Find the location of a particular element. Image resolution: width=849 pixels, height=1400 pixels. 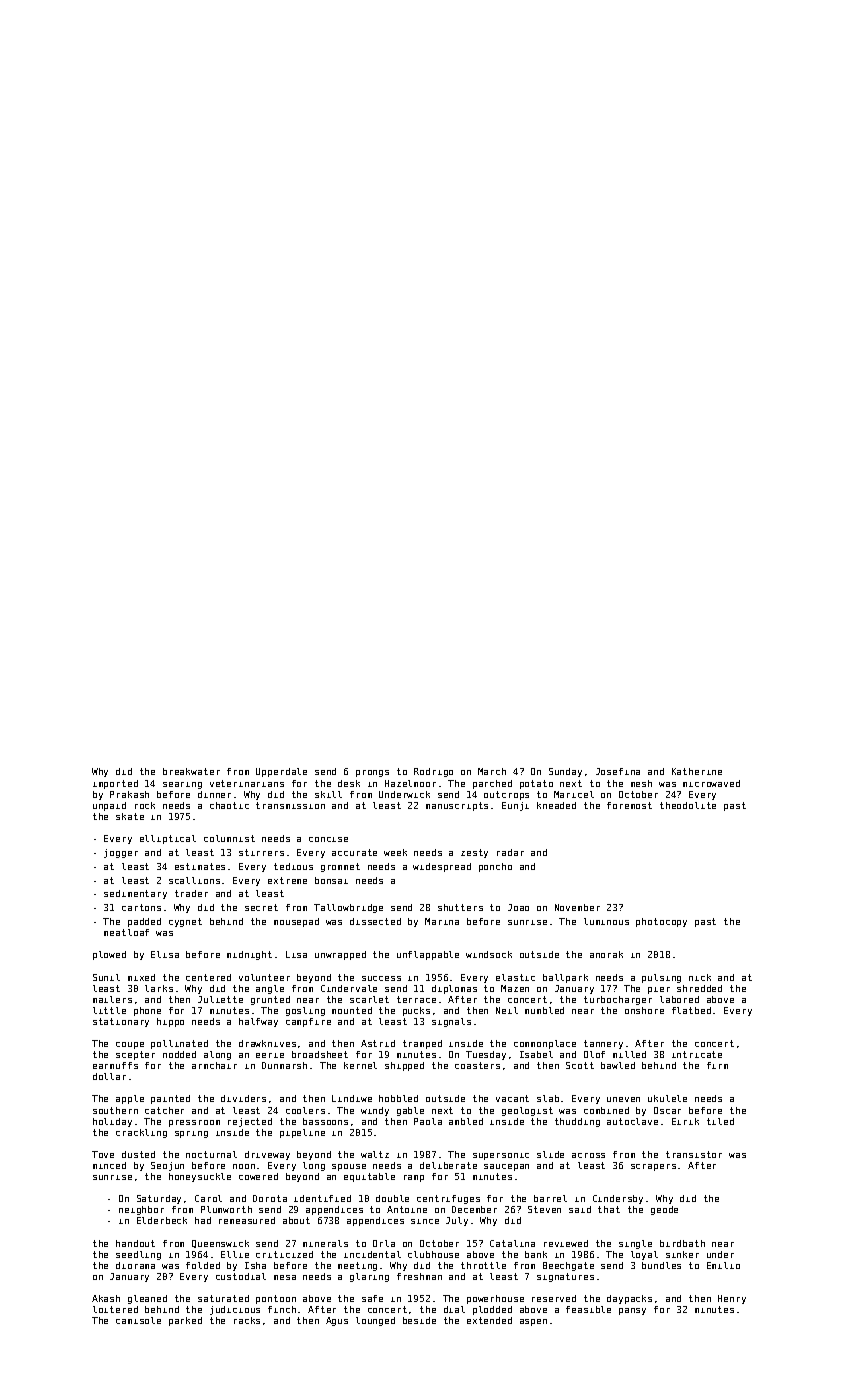

loitered is located at coordinates (115, 1309).
